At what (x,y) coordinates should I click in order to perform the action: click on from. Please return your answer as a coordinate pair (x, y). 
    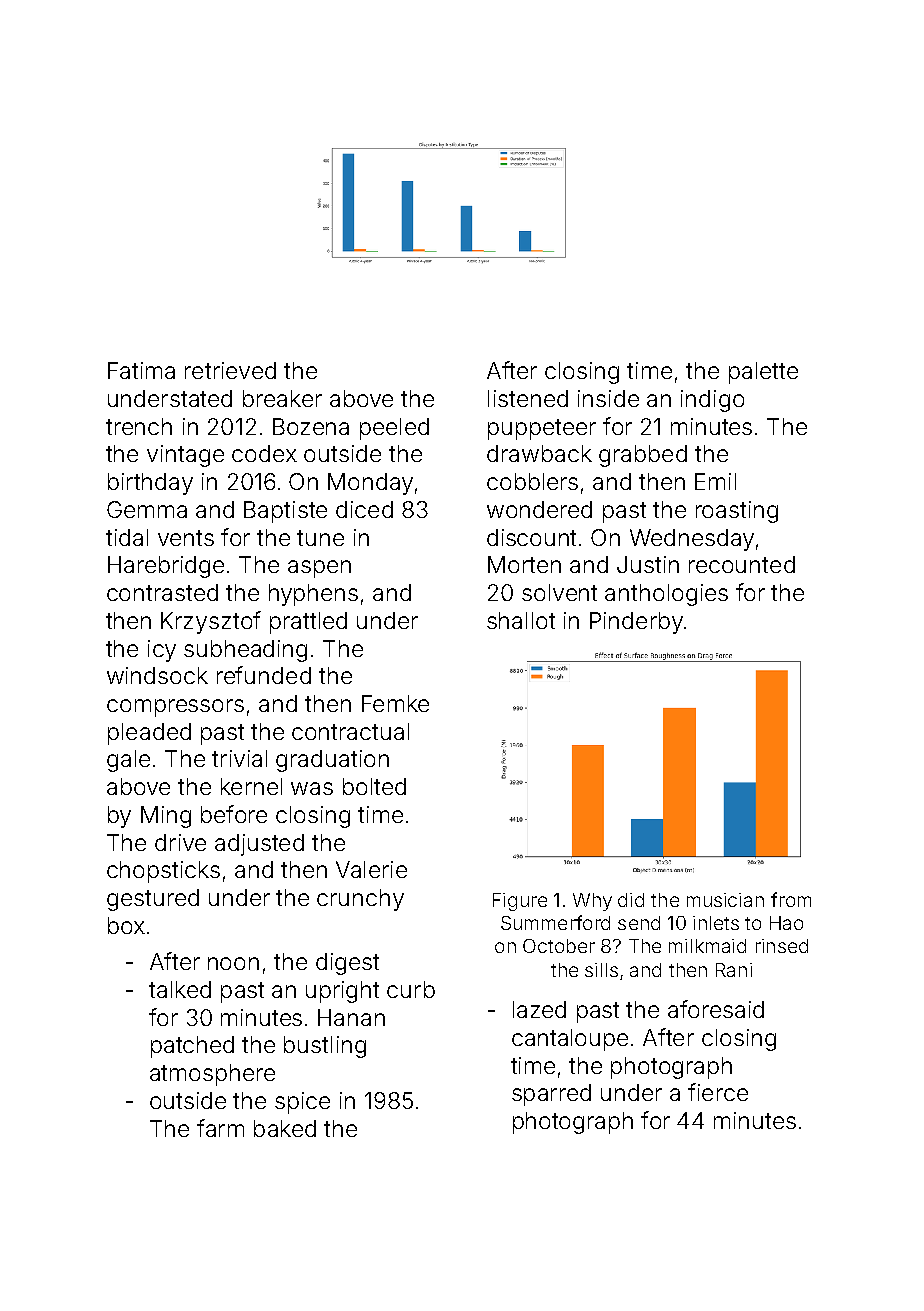
    Looking at the image, I should click on (791, 899).
